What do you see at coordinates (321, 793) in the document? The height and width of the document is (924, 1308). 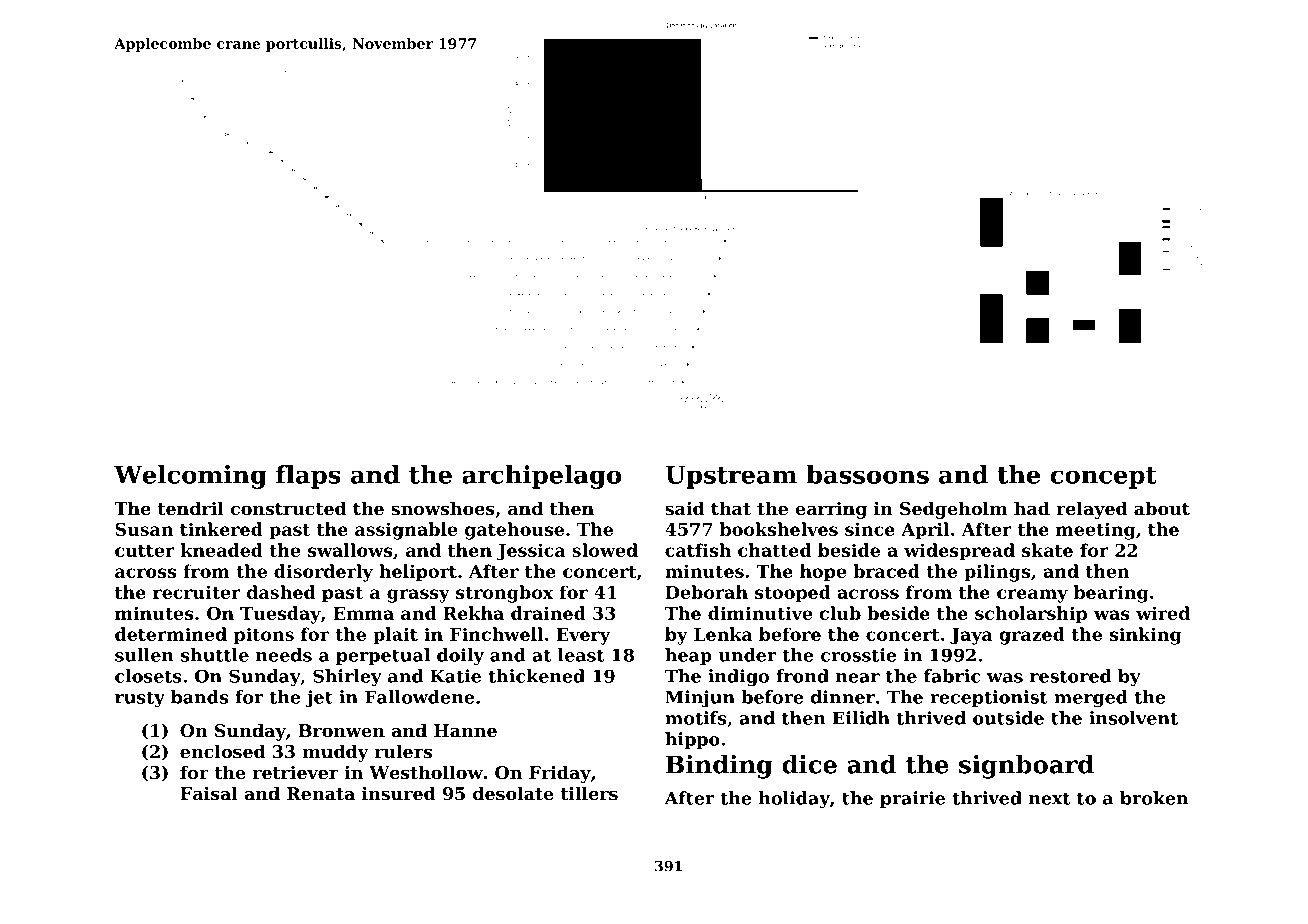 I see `Renata` at bounding box center [321, 793].
